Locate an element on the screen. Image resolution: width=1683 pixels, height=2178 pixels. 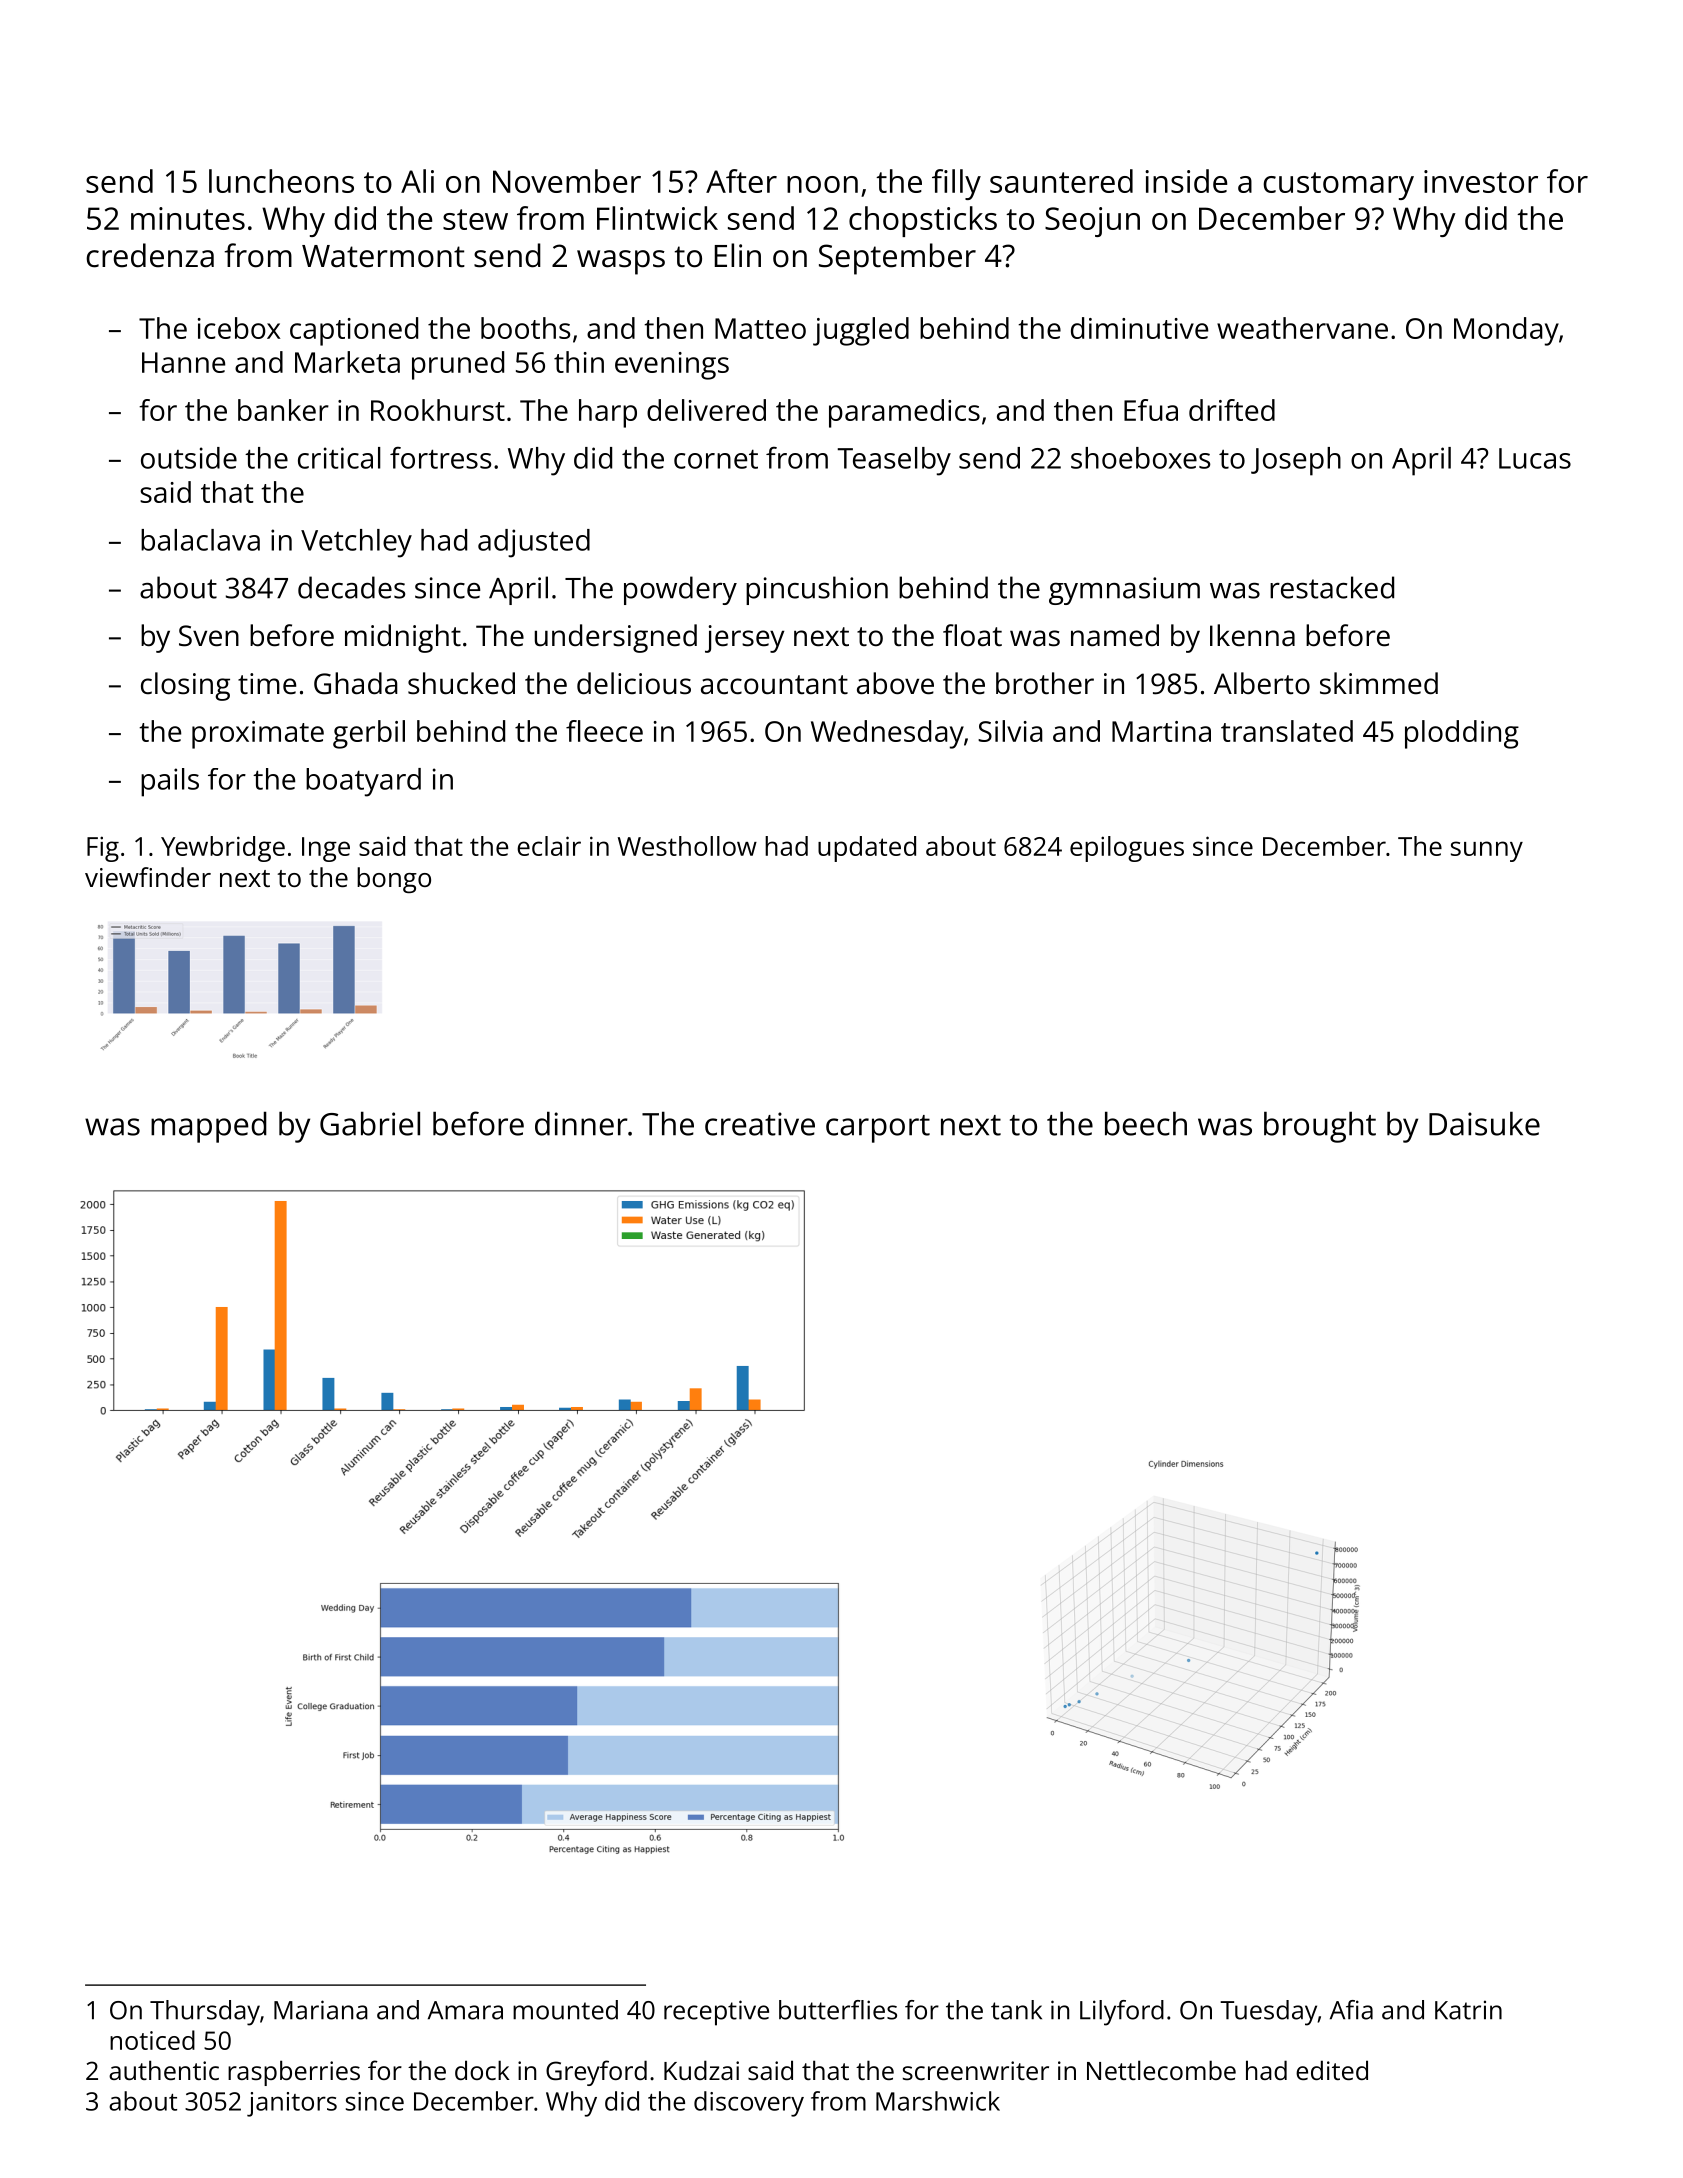
luncheons is located at coordinates (281, 181).
